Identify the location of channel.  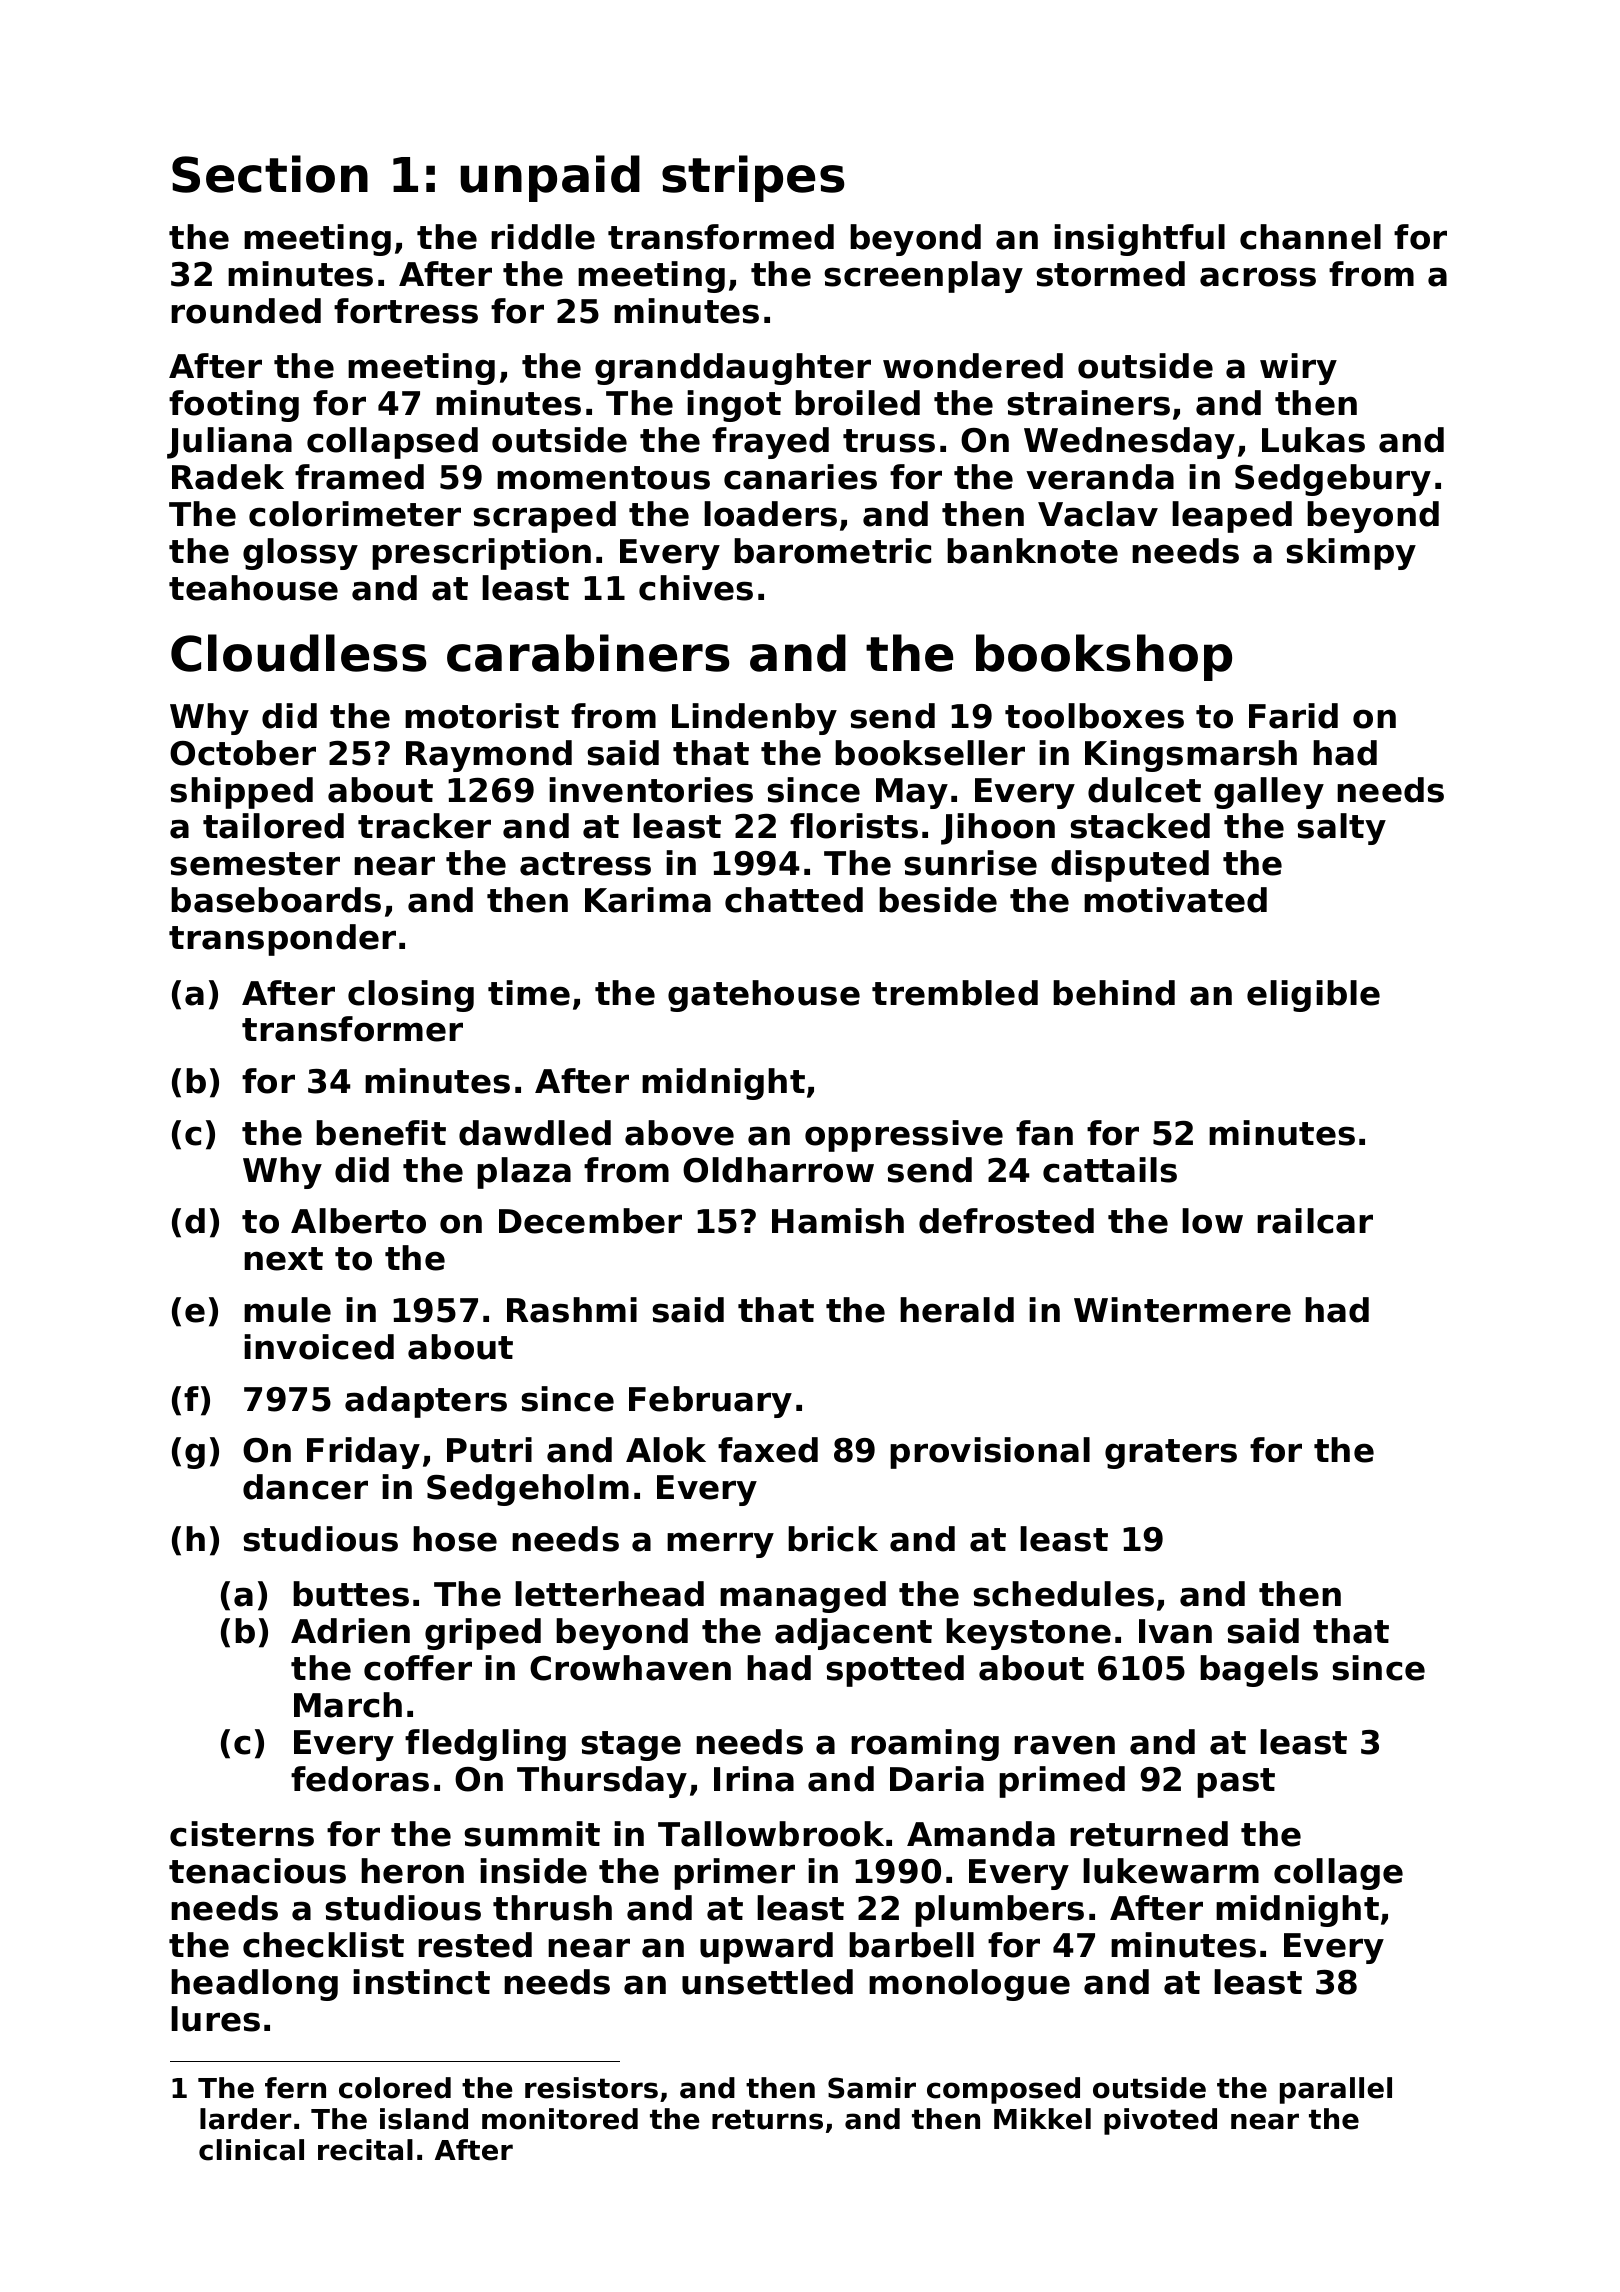
(1310, 237).
